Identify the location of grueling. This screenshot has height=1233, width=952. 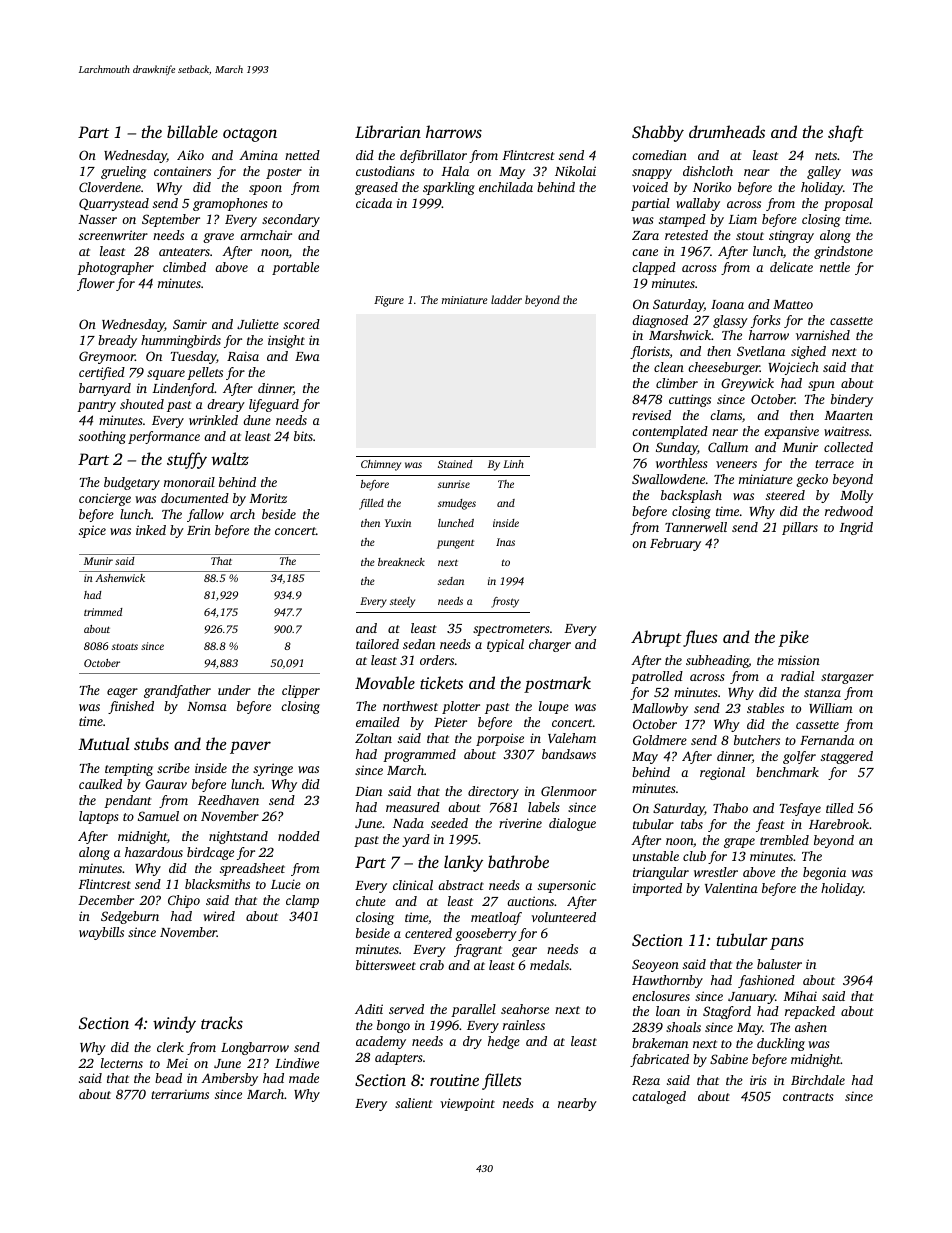
(123, 172).
